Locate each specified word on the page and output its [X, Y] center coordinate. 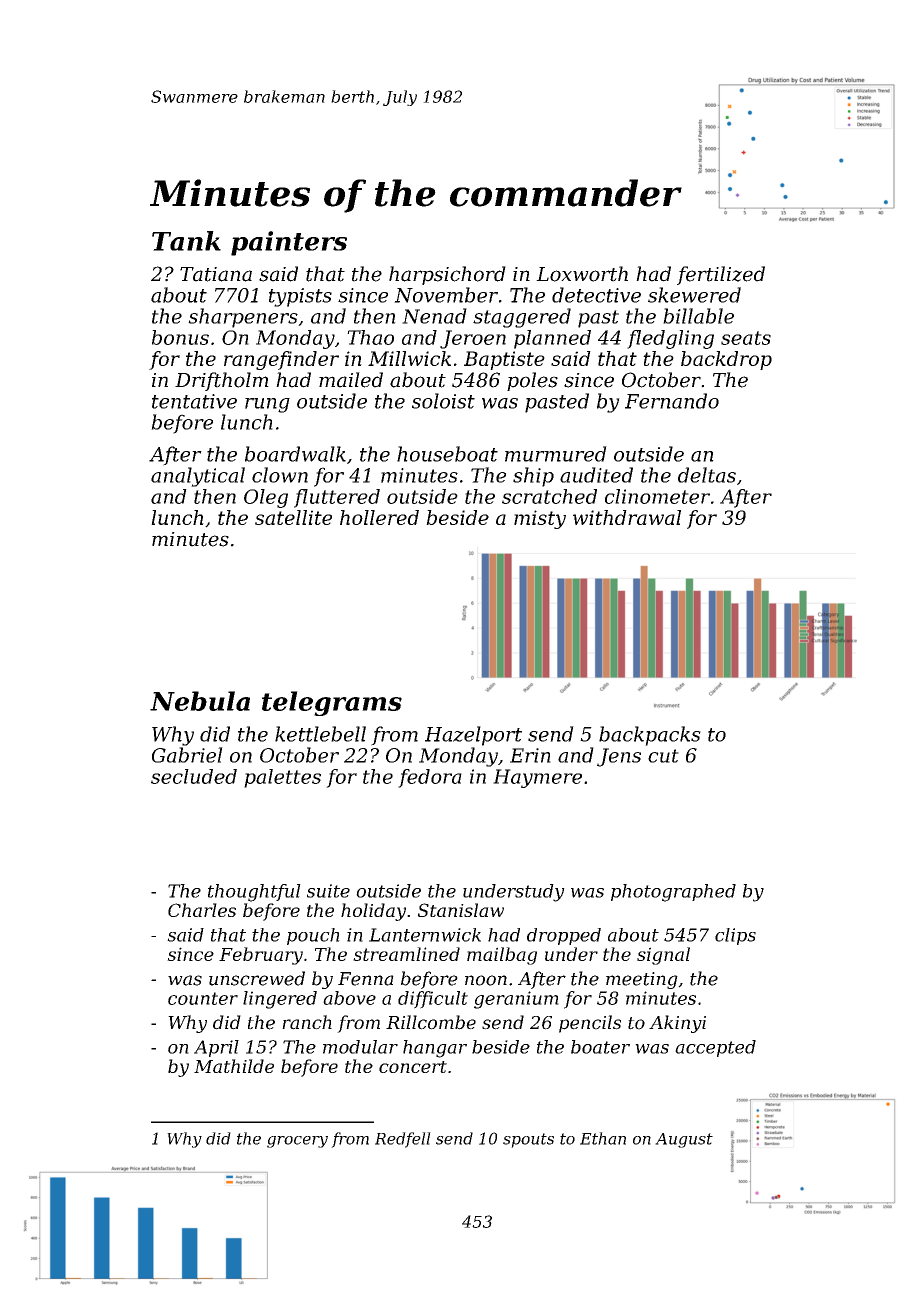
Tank [186, 241]
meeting [642, 980]
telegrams [332, 703]
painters [289, 243]
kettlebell [320, 734]
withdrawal [627, 517]
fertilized [721, 275]
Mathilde [234, 1066]
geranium [516, 1000]
